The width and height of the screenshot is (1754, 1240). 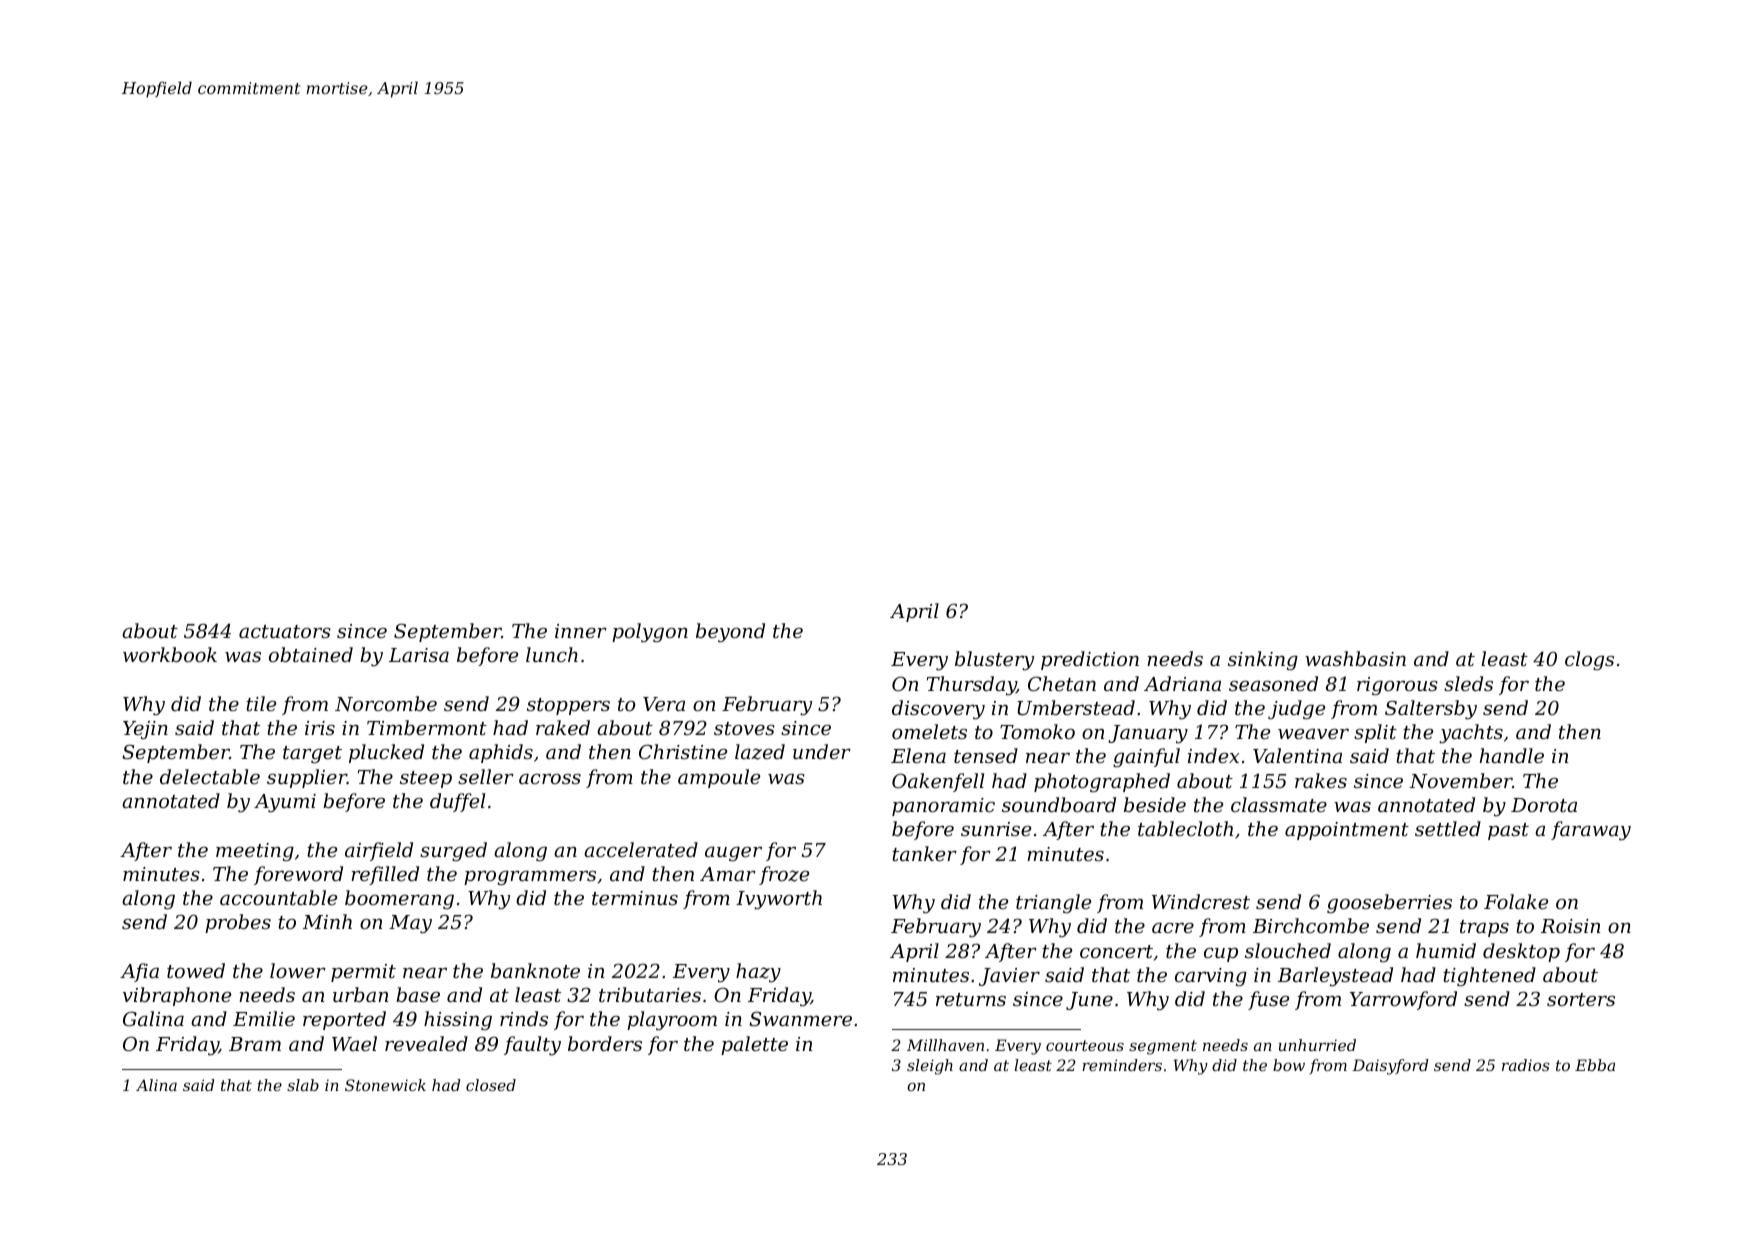 I want to click on clogs, so click(x=1589, y=660).
